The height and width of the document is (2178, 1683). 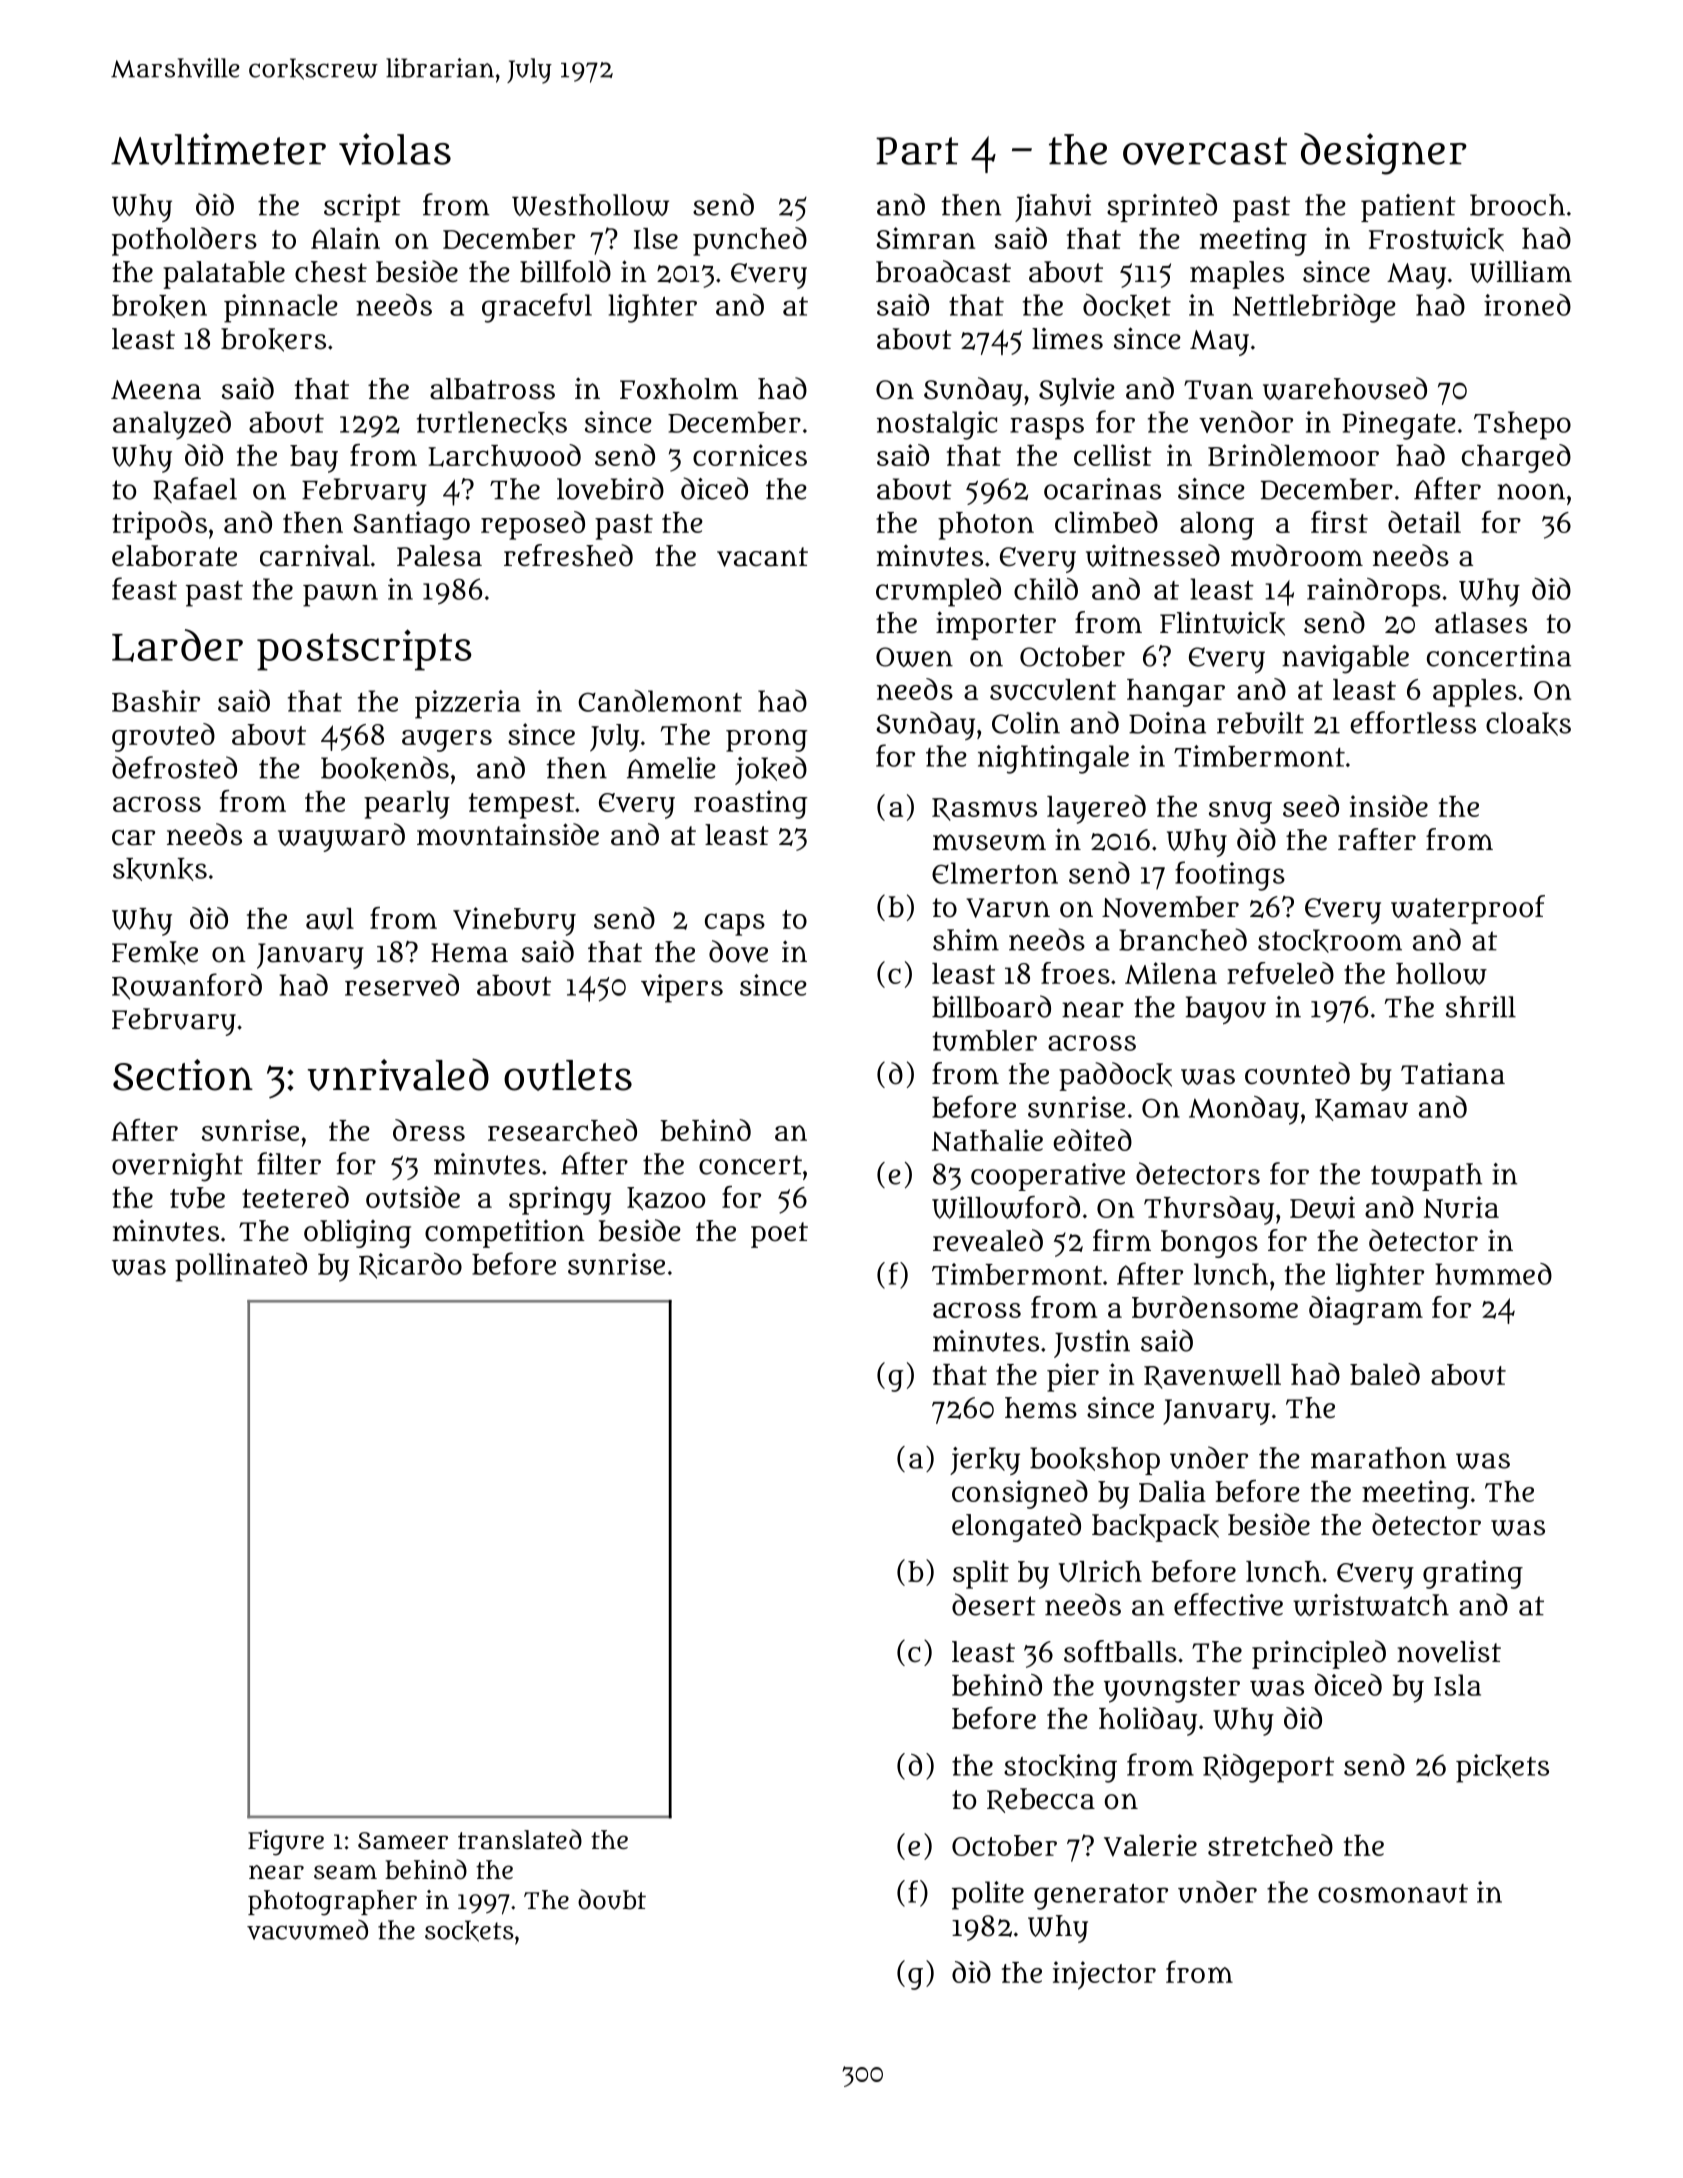 What do you see at coordinates (286, 1843) in the document?
I see `Figure` at bounding box center [286, 1843].
